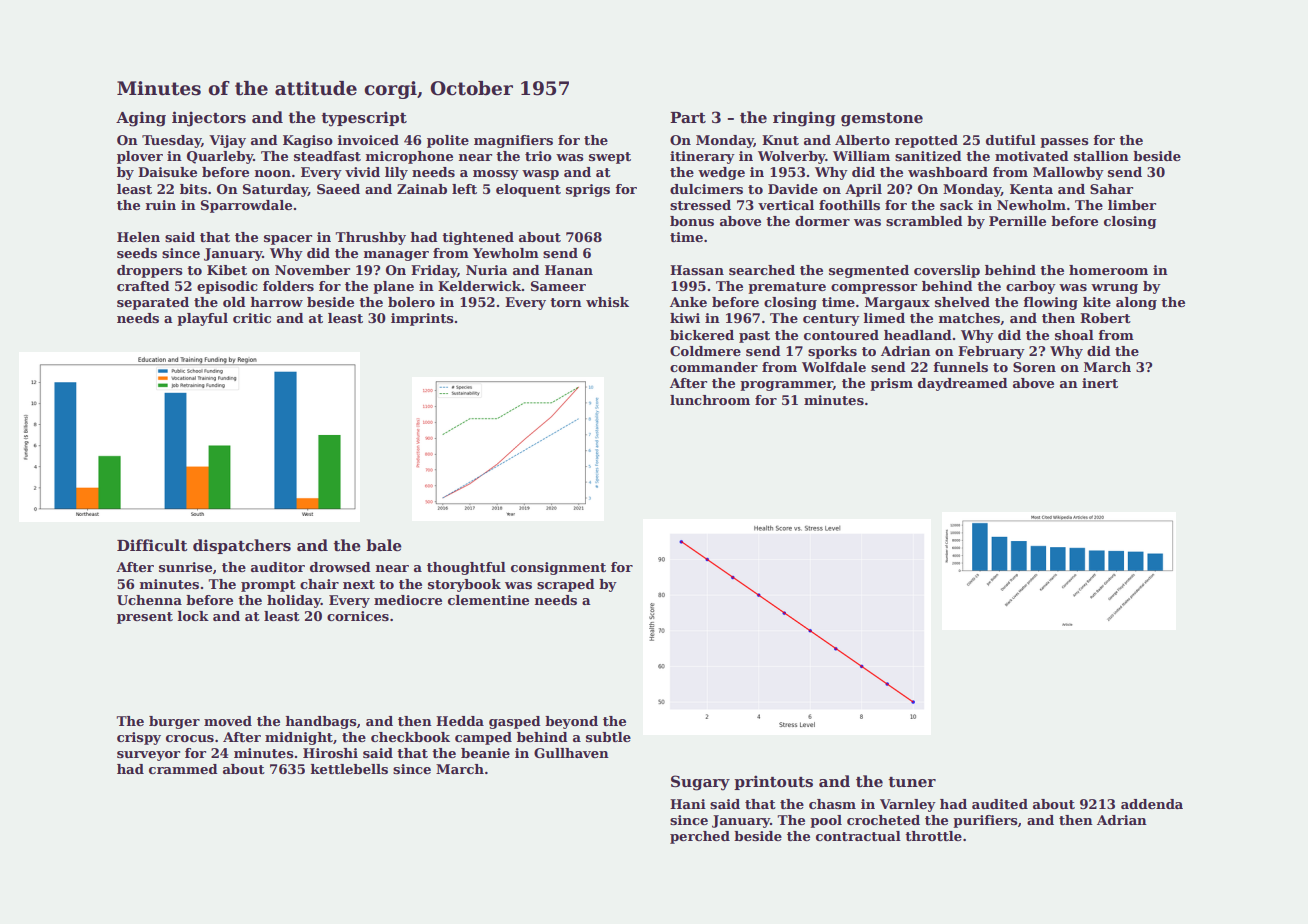 The width and height of the screenshot is (1308, 924). I want to click on passes, so click(1064, 143).
